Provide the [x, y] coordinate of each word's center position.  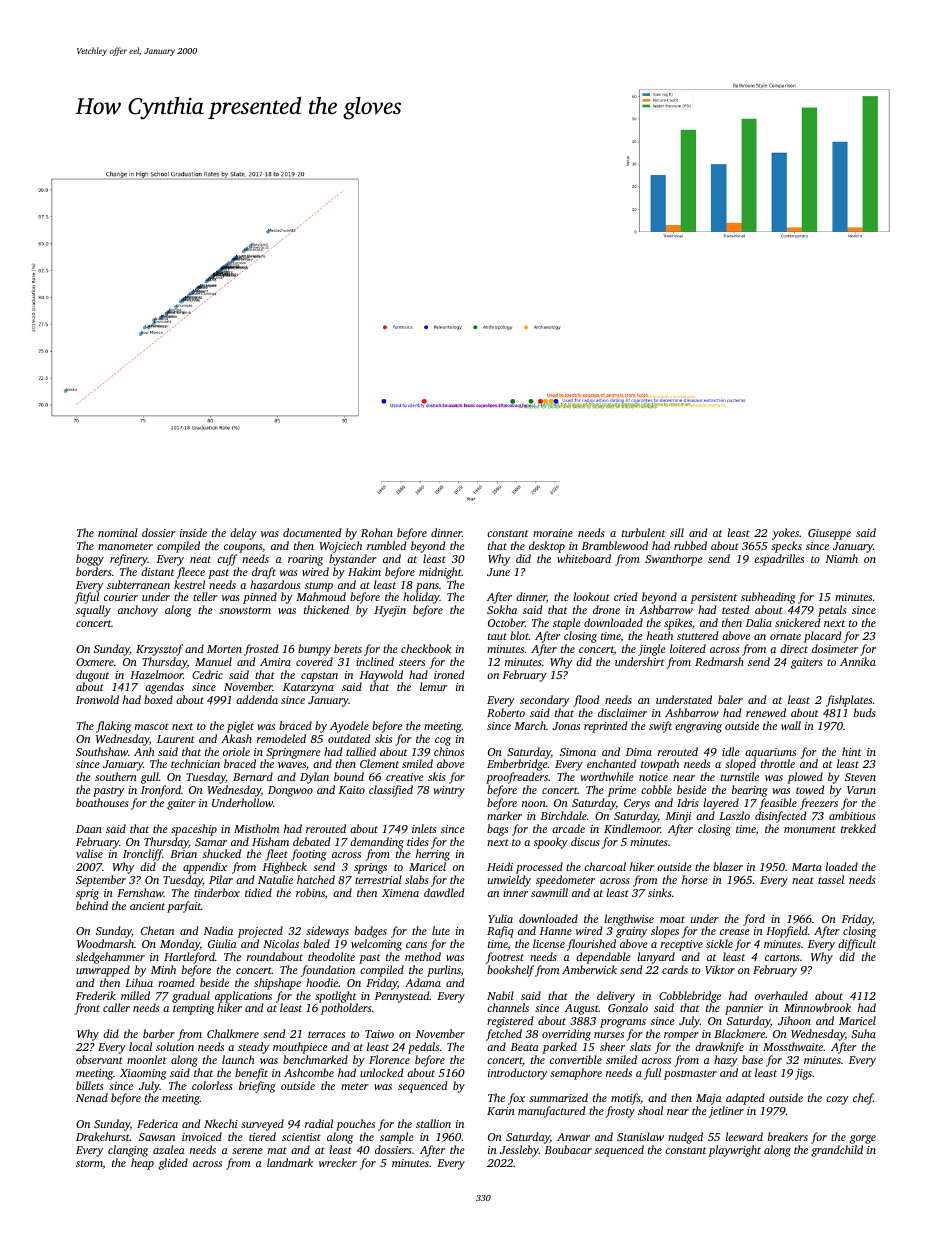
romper [681, 1036]
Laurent [176, 739]
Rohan [377, 532]
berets [348, 648]
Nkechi [221, 1123]
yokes [785, 534]
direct [794, 648]
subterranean [138, 584]
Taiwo [379, 1034]
